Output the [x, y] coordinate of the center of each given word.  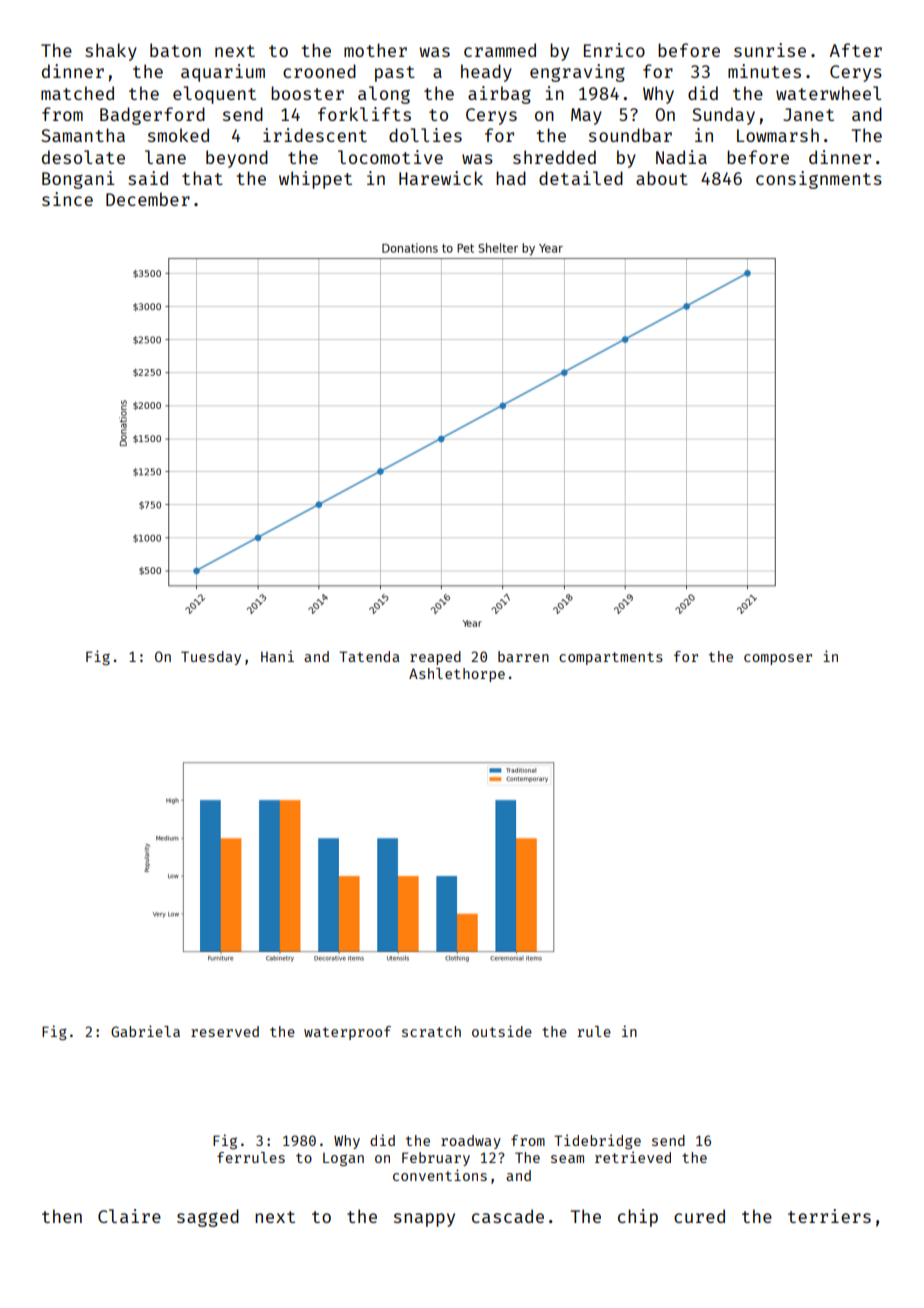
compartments [611, 658]
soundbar [630, 135]
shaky [111, 52]
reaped [435, 658]
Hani [277, 656]
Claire [129, 1216]
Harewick [441, 178]
